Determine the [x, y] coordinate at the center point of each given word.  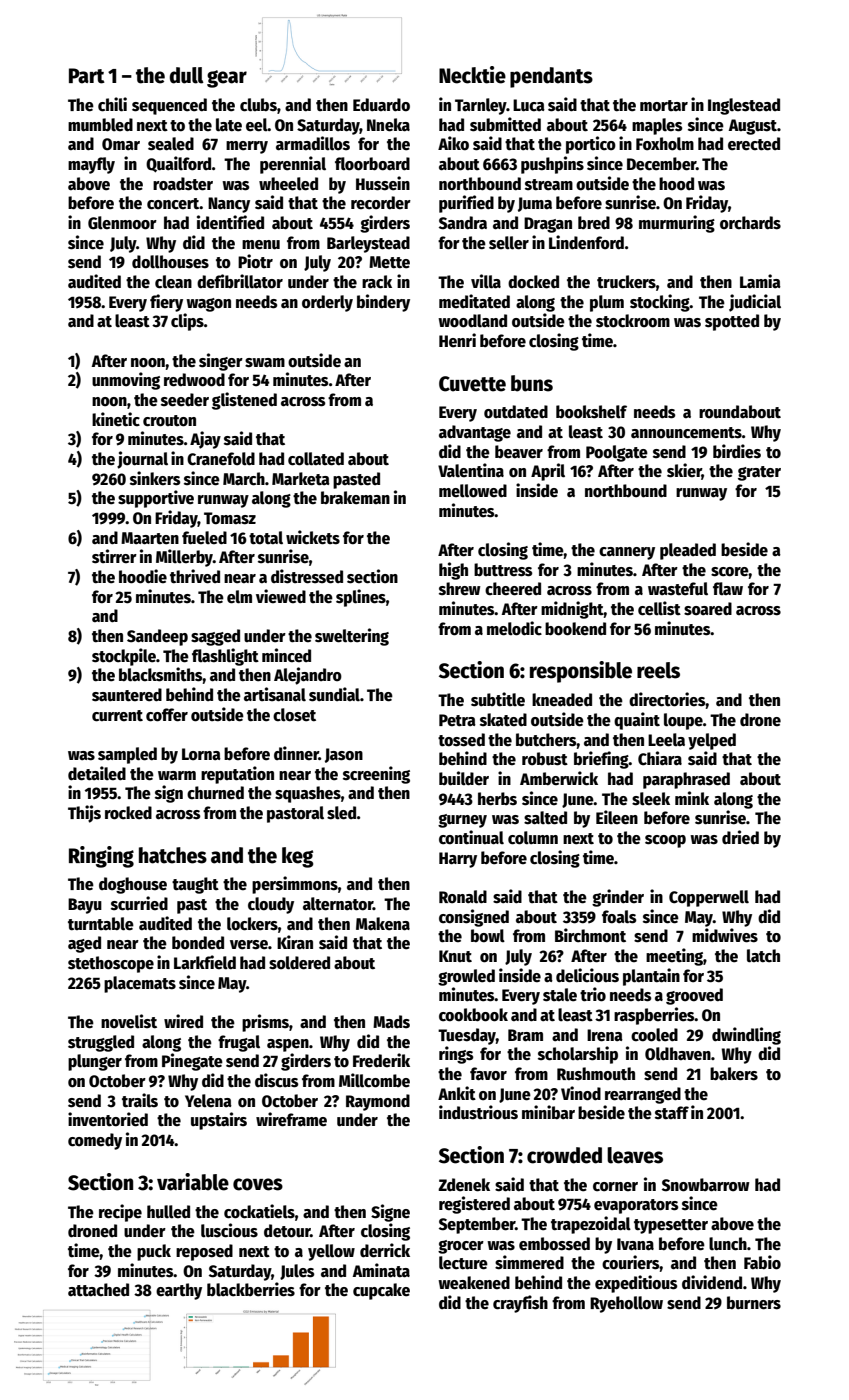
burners [754, 1303]
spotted [732, 322]
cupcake [381, 1291]
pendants [551, 77]
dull [186, 75]
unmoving [126, 381]
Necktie [472, 75]
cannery [627, 553]
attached [98, 1290]
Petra [457, 720]
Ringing [101, 857]
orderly [327, 303]
